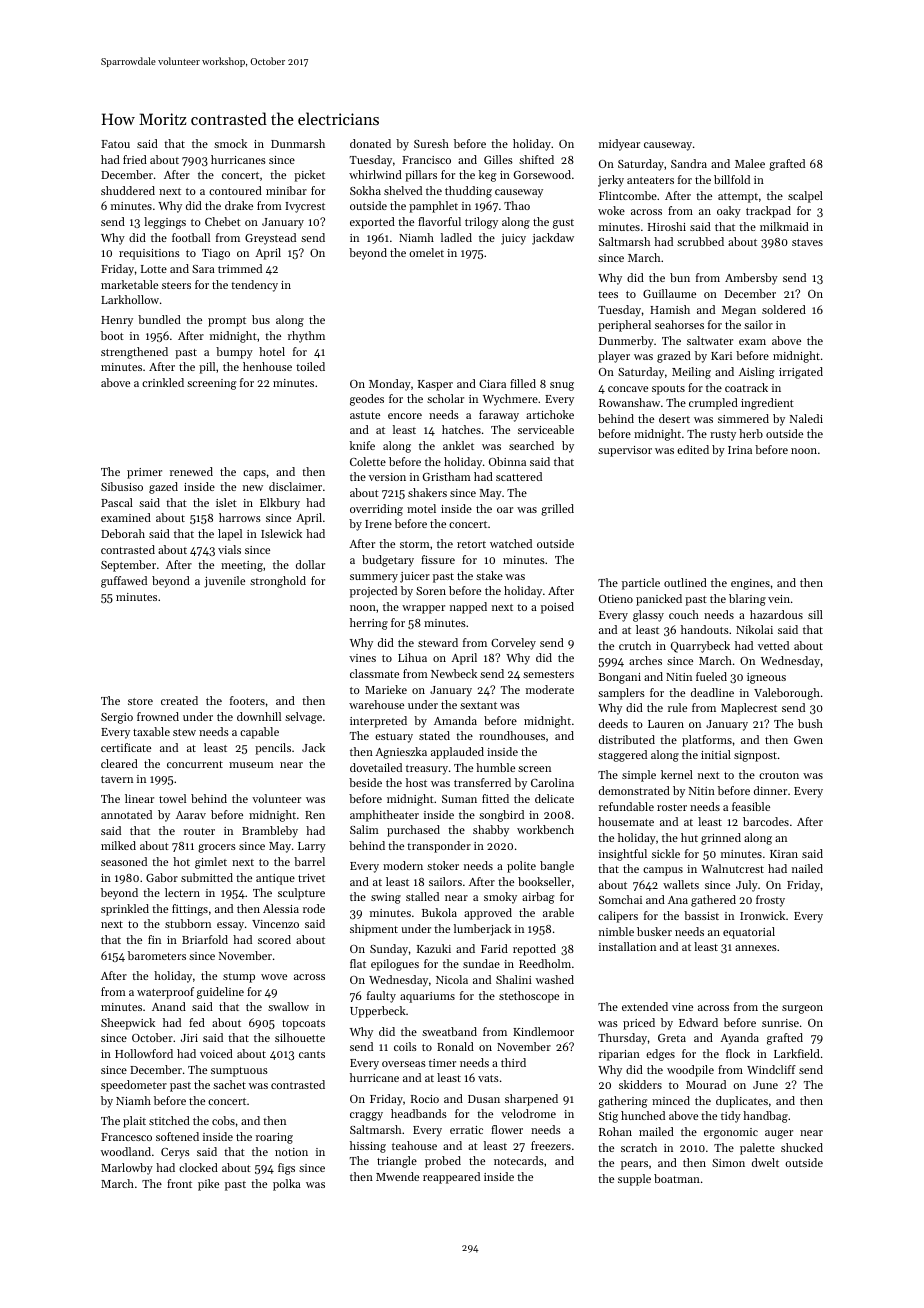 This page has height=1308, width=924. Describe the element at coordinates (672, 1038) in the page. I see `Greta` at that location.
